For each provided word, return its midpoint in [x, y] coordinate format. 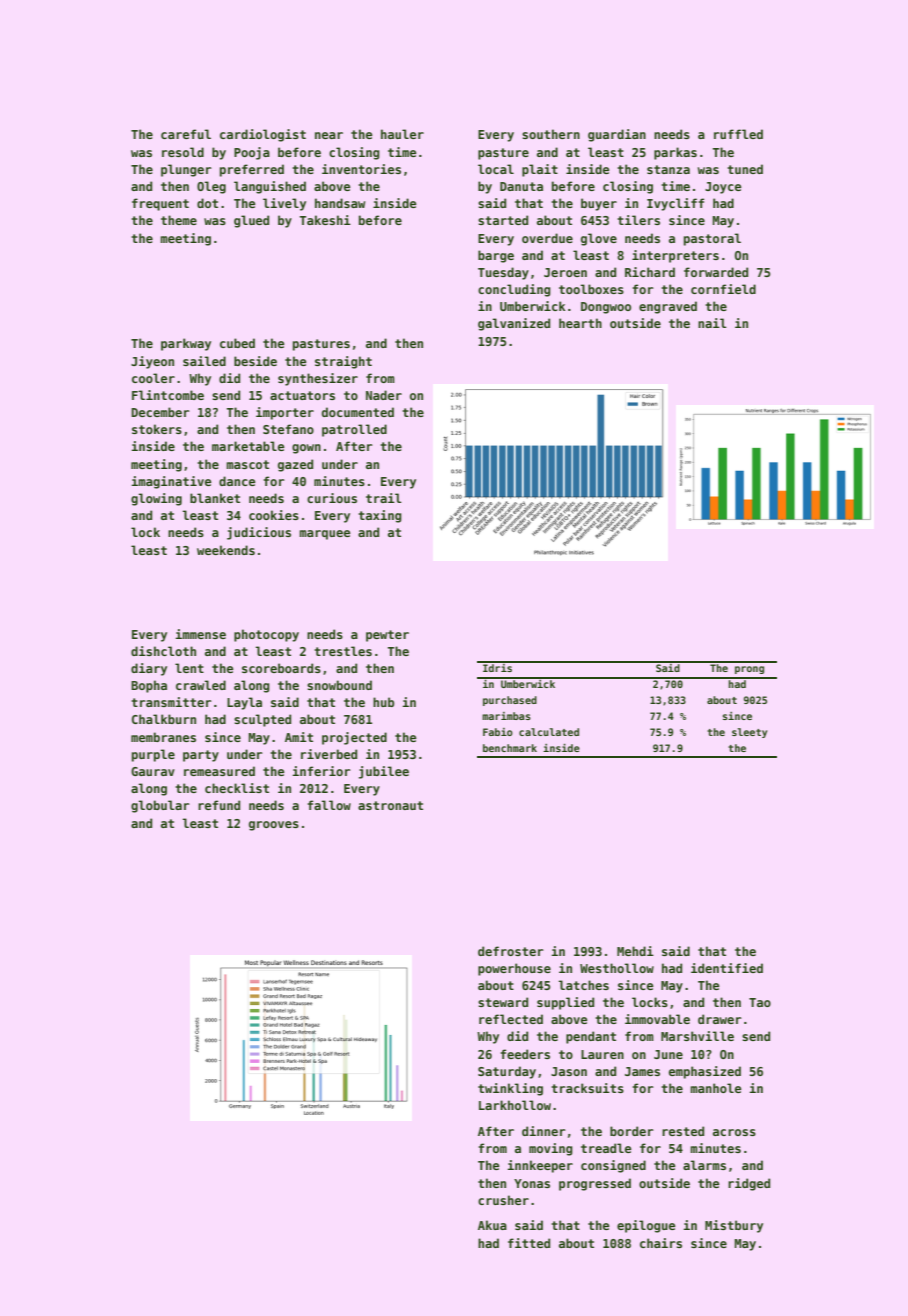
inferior [321, 771]
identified [727, 968]
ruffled [738, 134]
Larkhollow [515, 1105]
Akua [492, 1225]
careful [186, 134]
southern [551, 134]
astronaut [390, 805]
